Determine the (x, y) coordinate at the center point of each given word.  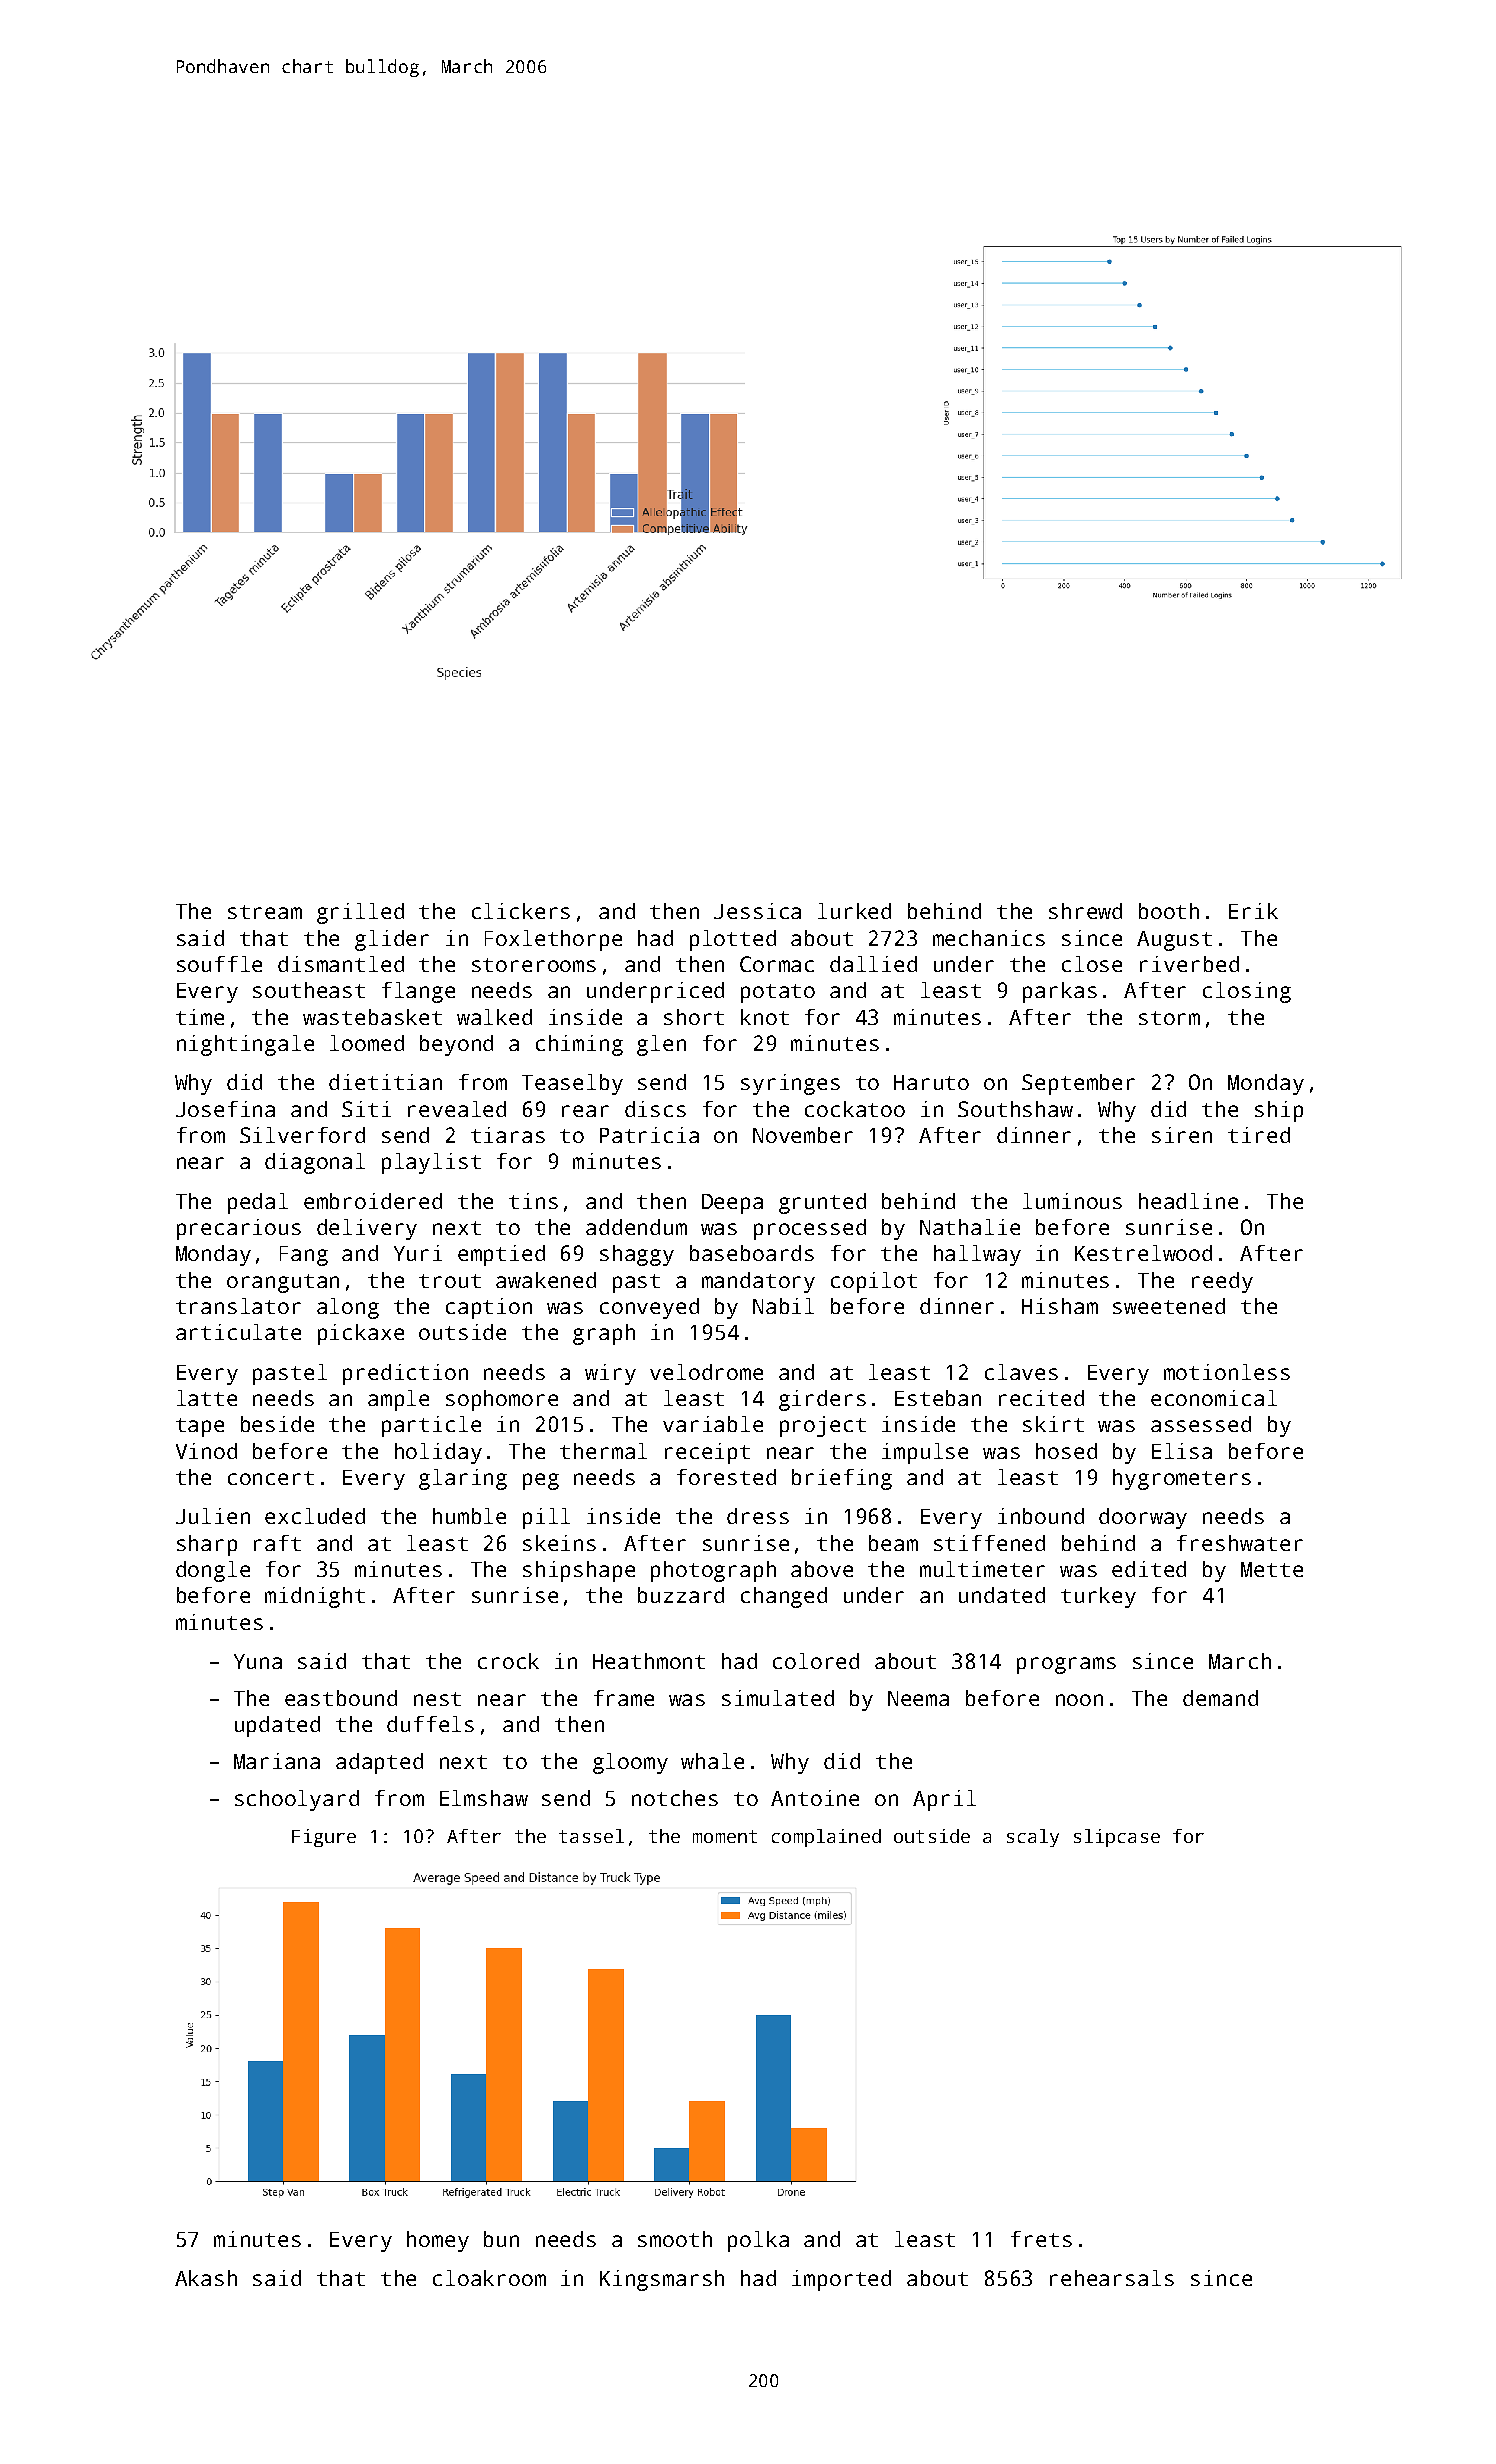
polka (758, 2241)
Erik (1253, 911)
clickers (521, 911)
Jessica (757, 911)
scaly (1033, 1838)
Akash (206, 2278)
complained (826, 1838)
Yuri (418, 1253)
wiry (610, 1374)
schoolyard (297, 1800)
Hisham (1060, 1306)
